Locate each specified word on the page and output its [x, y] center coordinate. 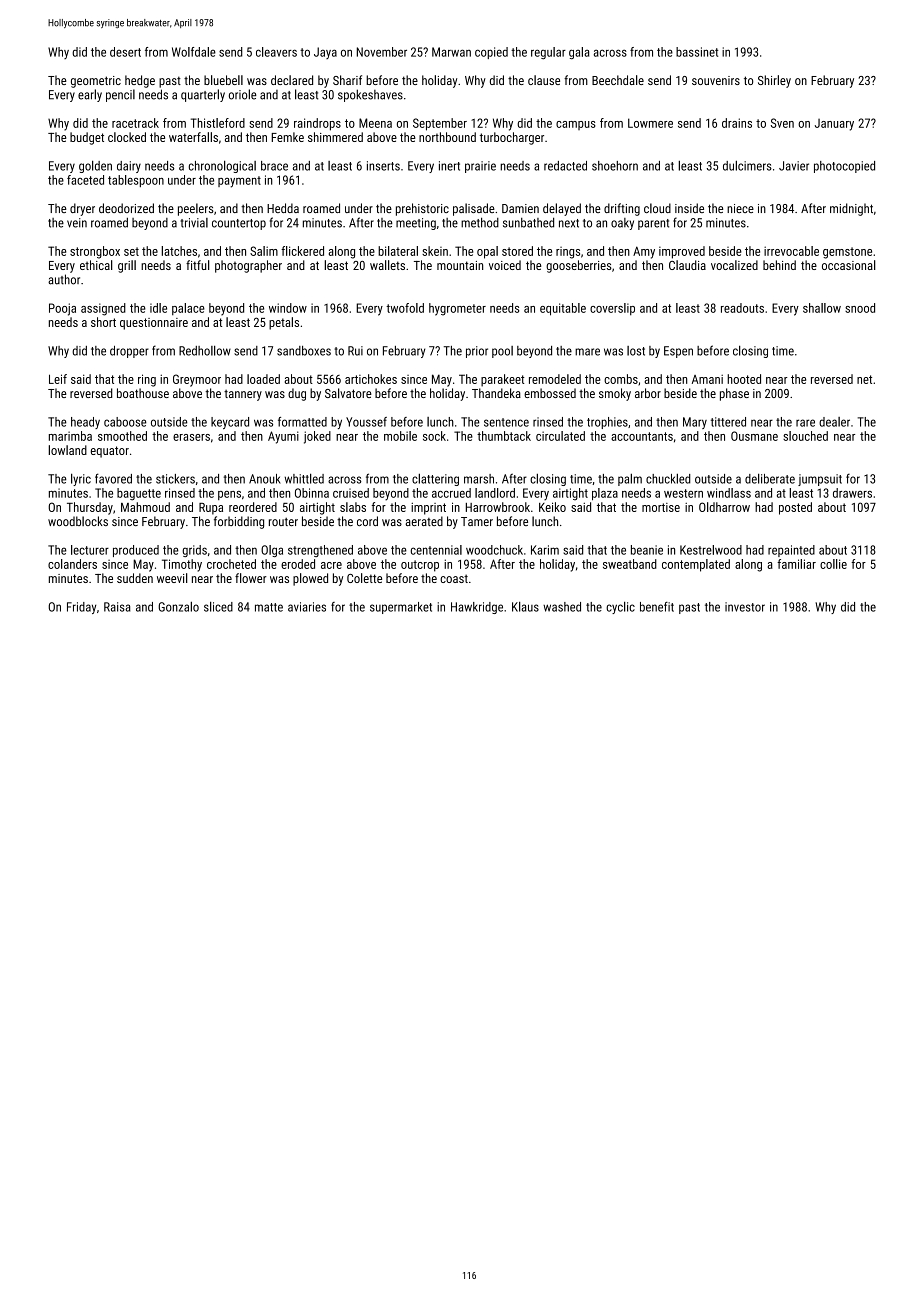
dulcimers [747, 165]
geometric [96, 82]
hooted [744, 379]
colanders [72, 564]
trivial [194, 223]
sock [434, 436]
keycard [230, 423]
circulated [560, 436]
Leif [58, 379]
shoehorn [615, 166]
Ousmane [754, 436]
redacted [565, 166]
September [440, 124]
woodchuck [494, 550]
